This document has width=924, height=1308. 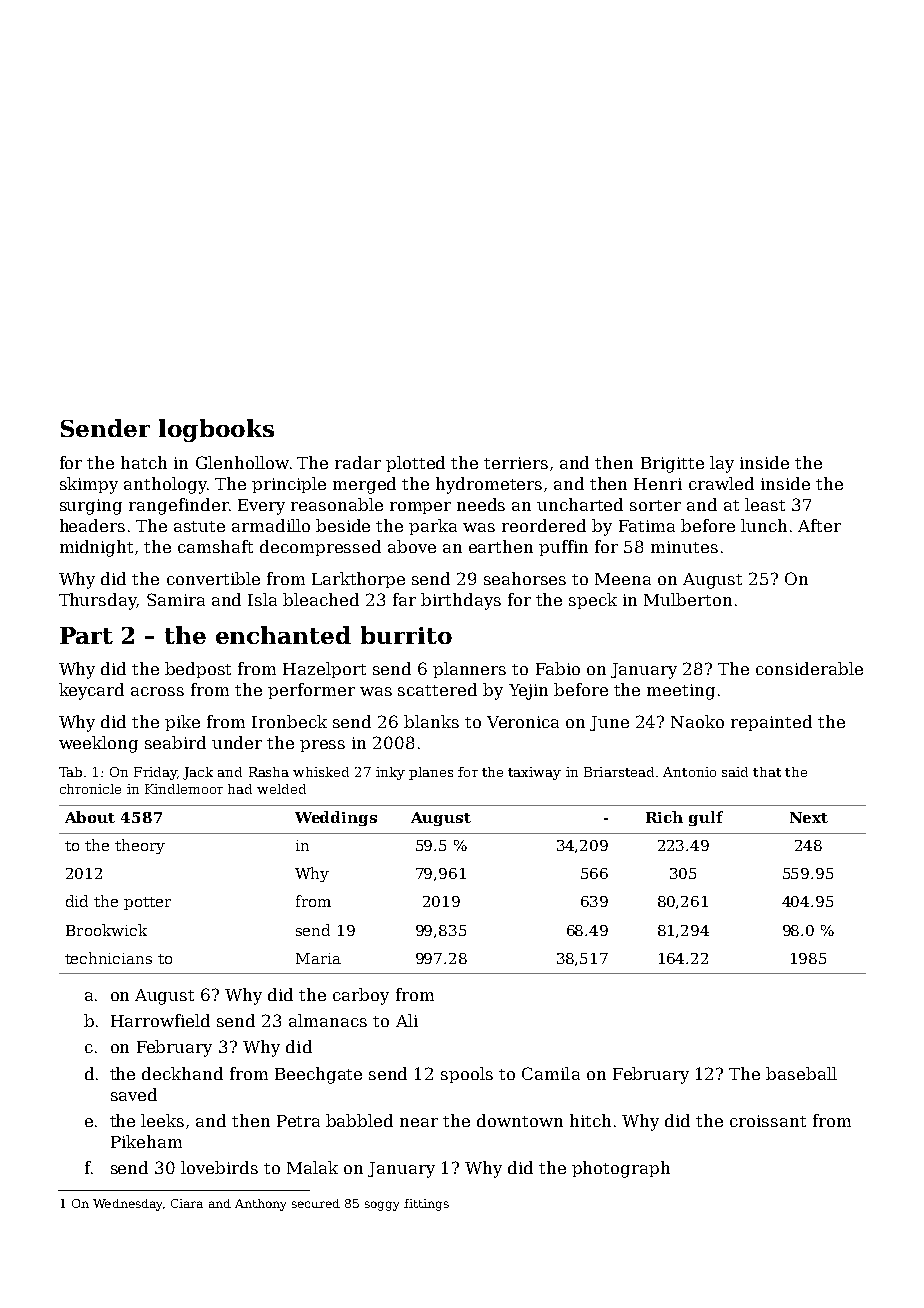 What do you see at coordinates (160, 1020) in the document?
I see `Harrowfield` at bounding box center [160, 1020].
